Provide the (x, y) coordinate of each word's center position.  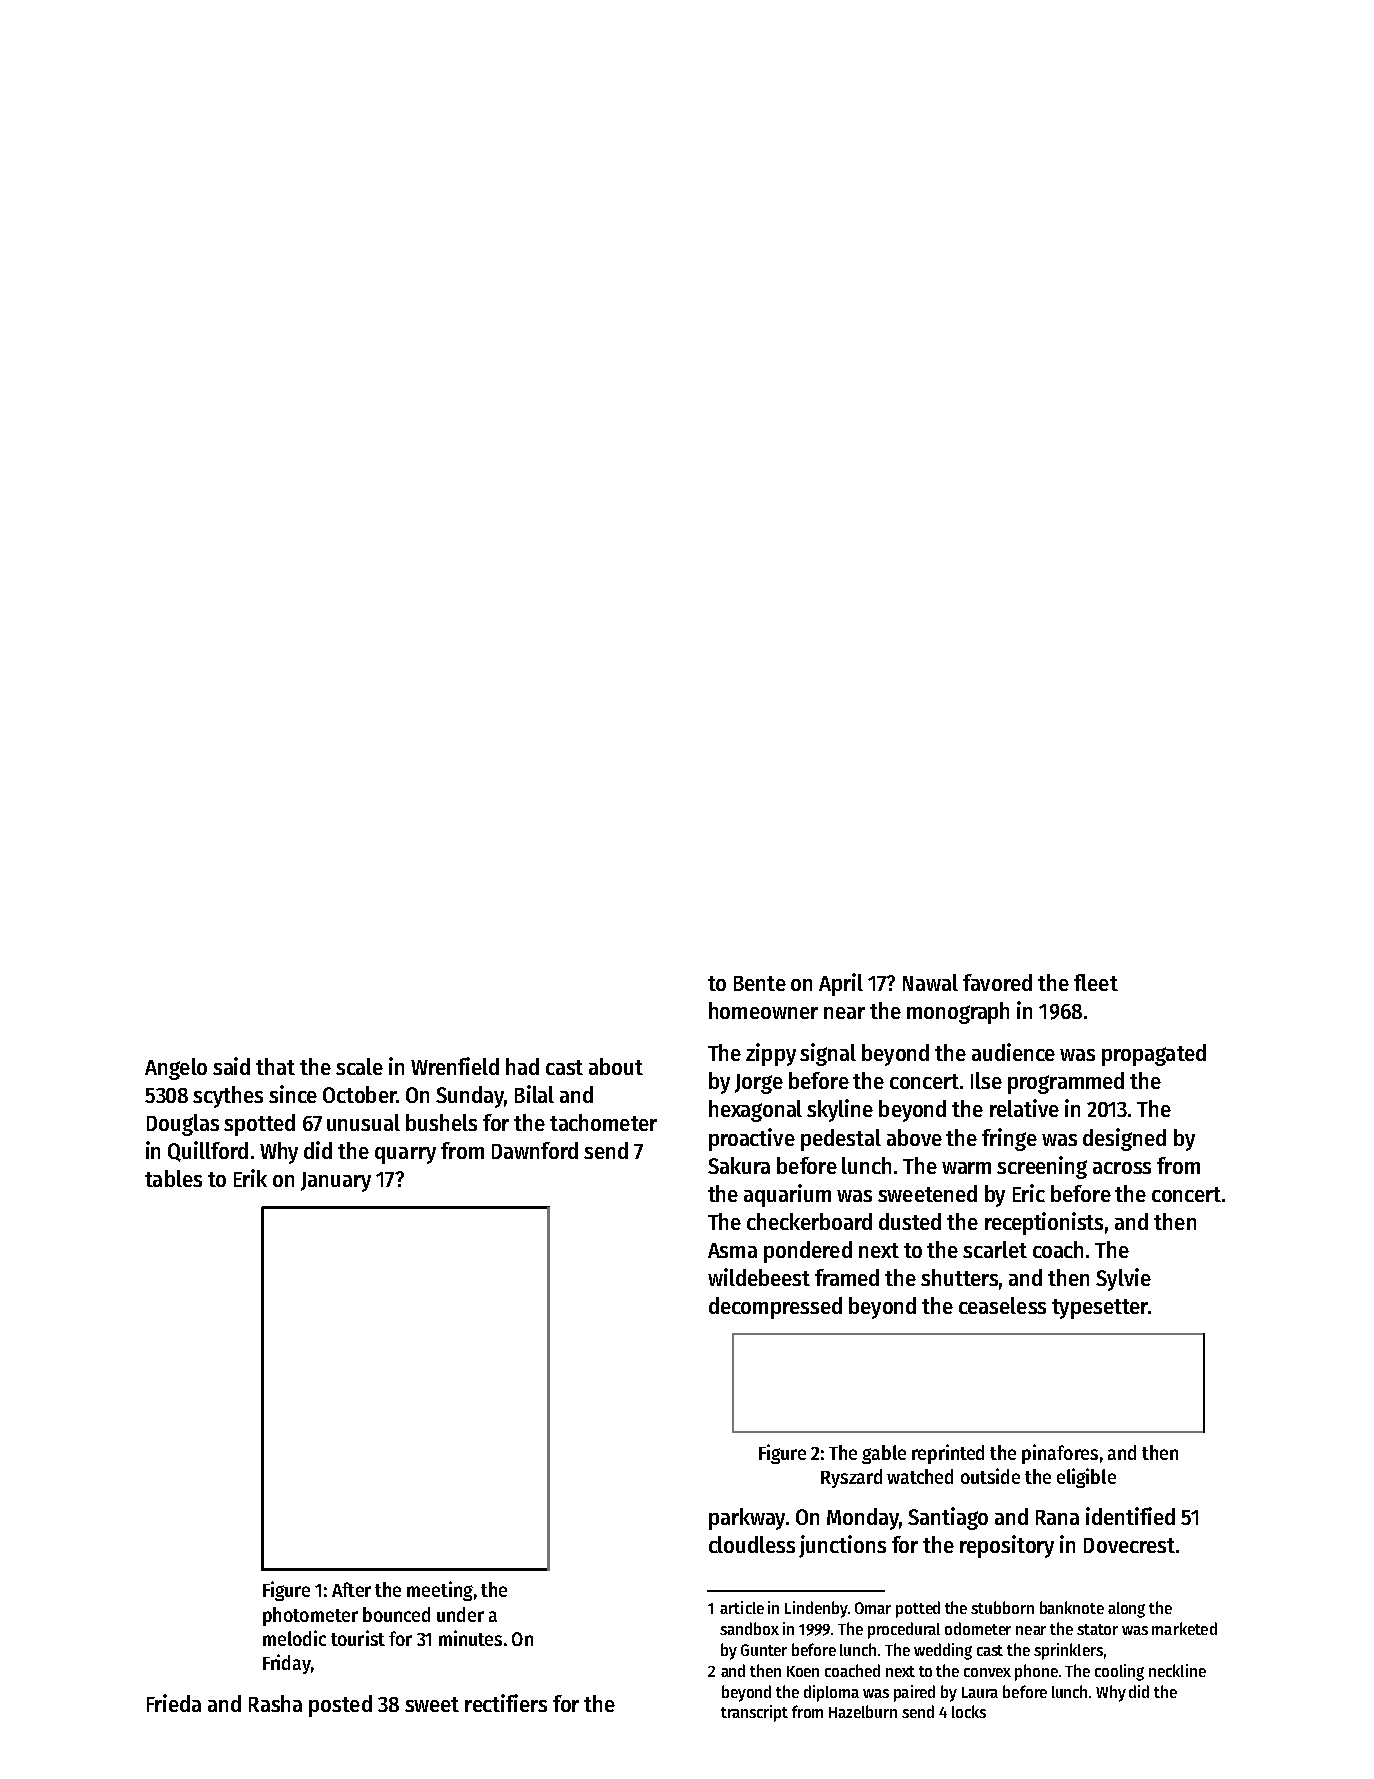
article (742, 1607)
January (336, 1182)
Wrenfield (455, 1066)
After (351, 1589)
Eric (1029, 1193)
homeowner (763, 1010)
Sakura (739, 1165)
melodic (294, 1638)
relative (1024, 1108)
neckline (1177, 1670)
